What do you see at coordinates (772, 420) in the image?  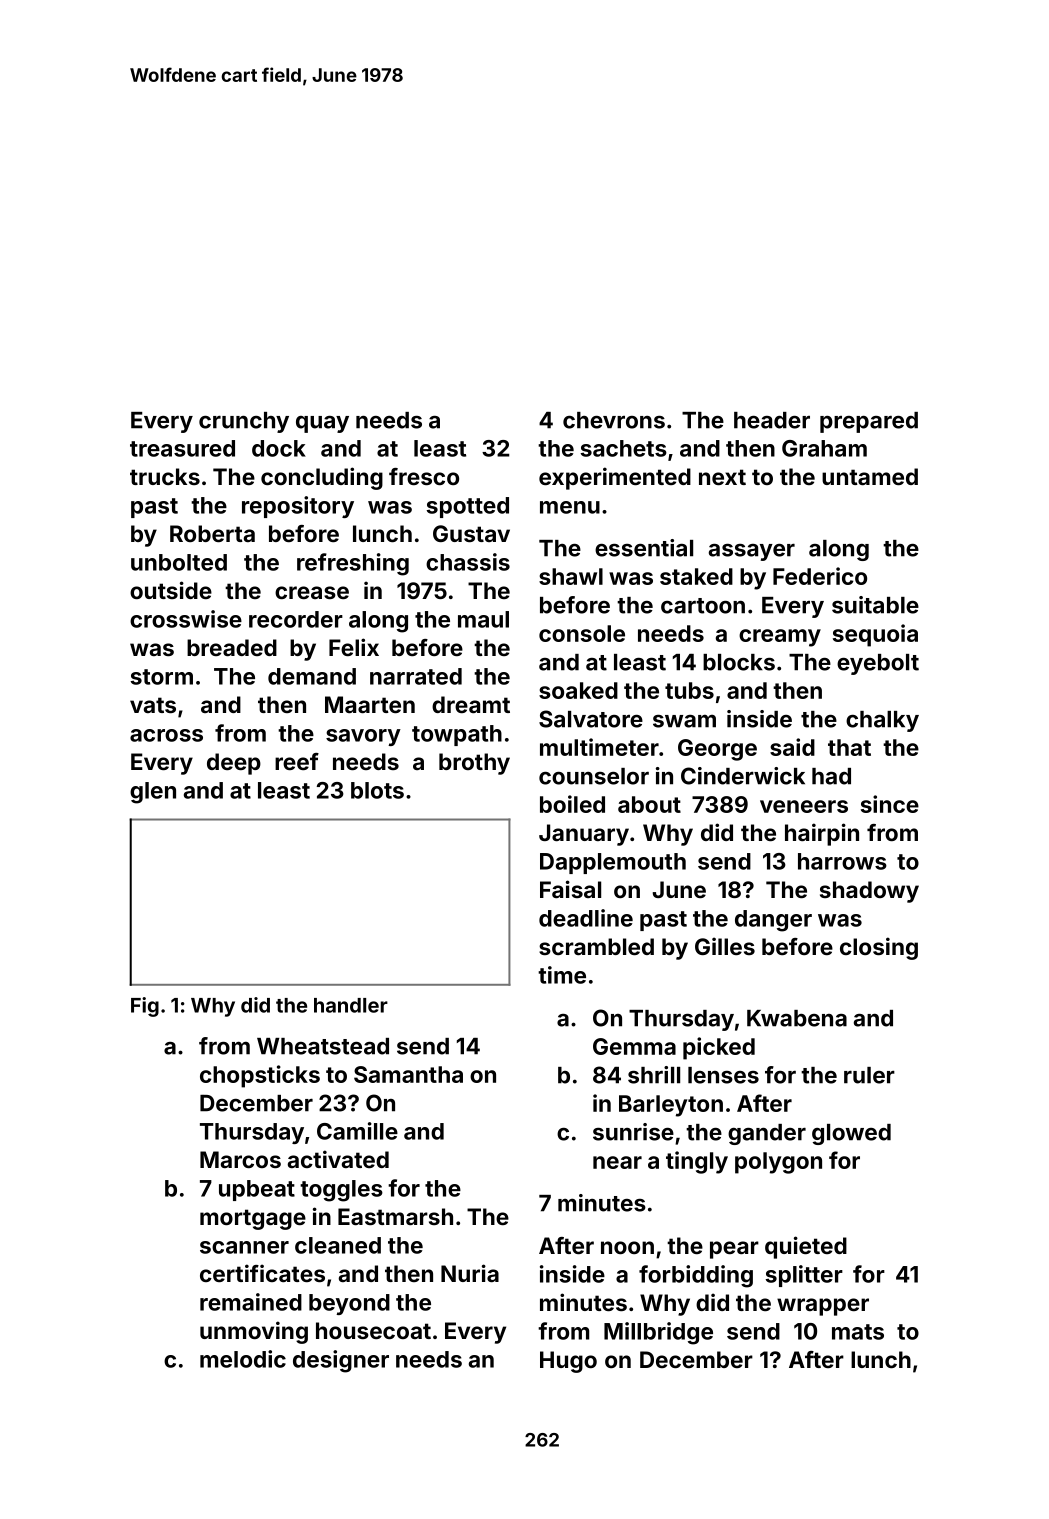 I see `header` at bounding box center [772, 420].
